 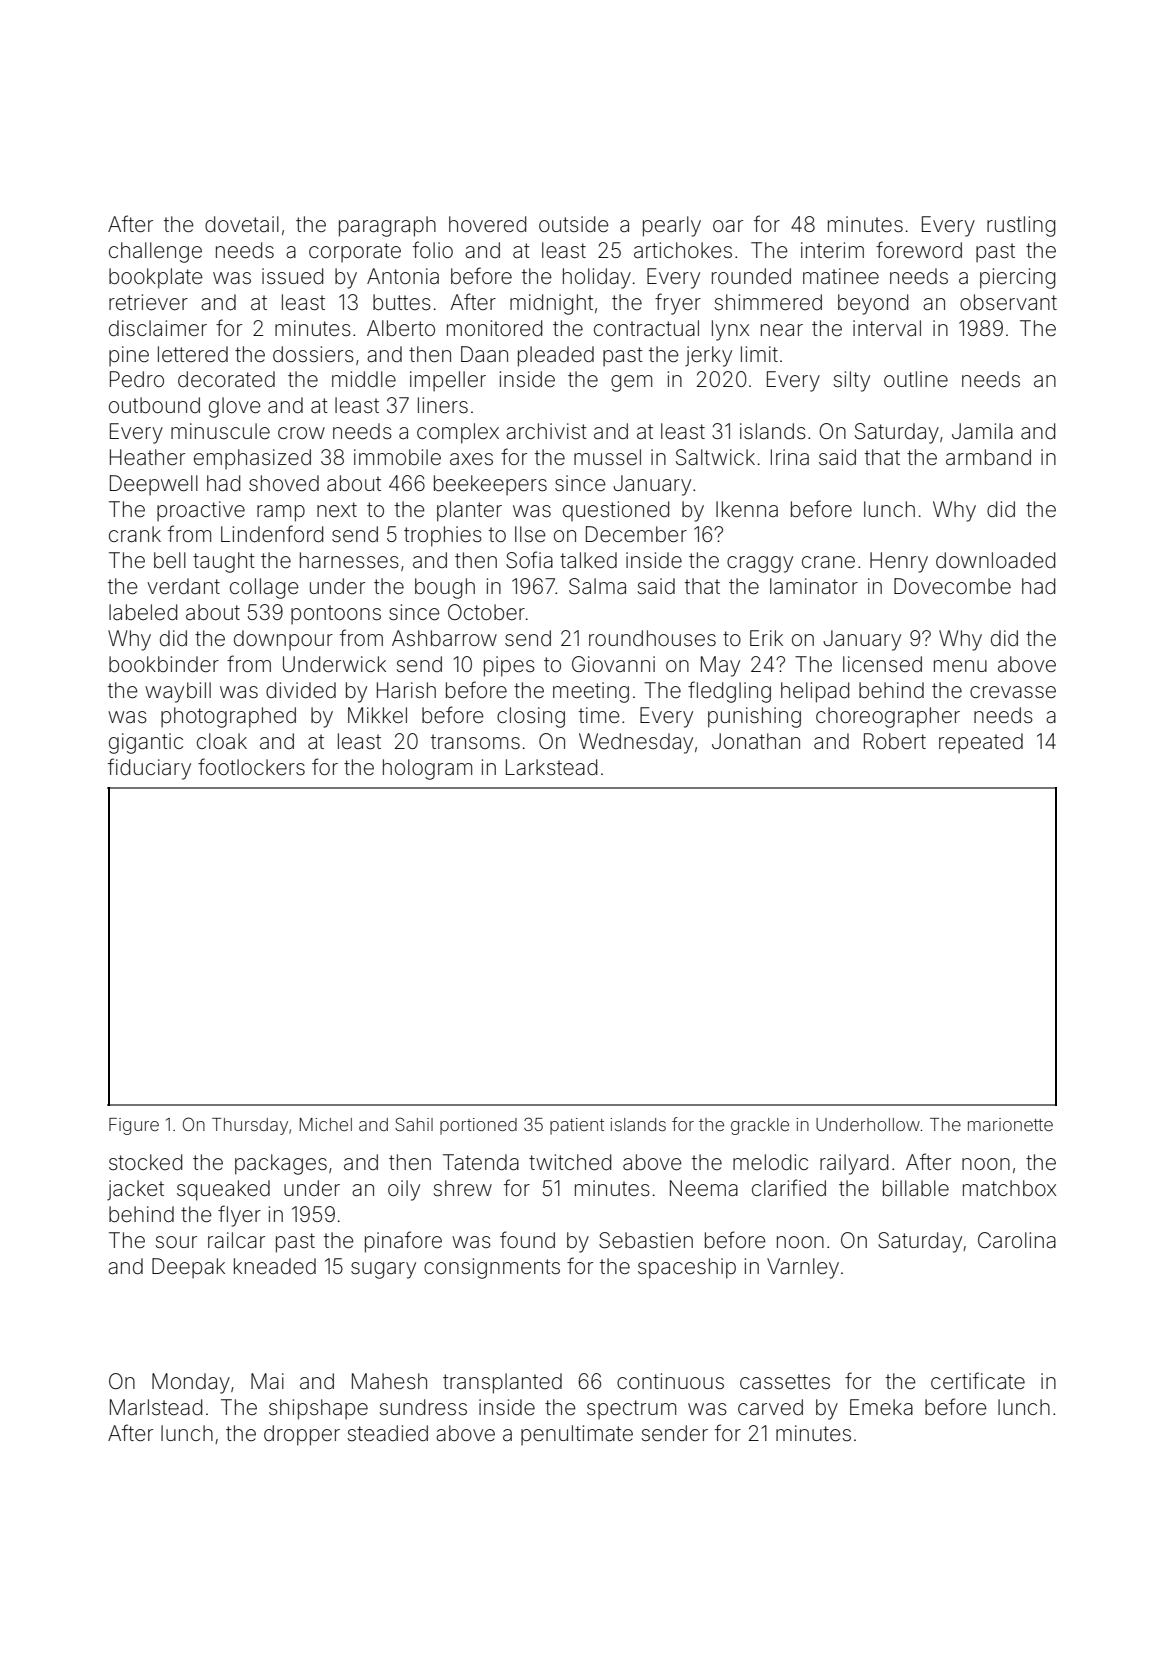 What do you see at coordinates (275, 1266) in the image?
I see `kneaded` at bounding box center [275, 1266].
